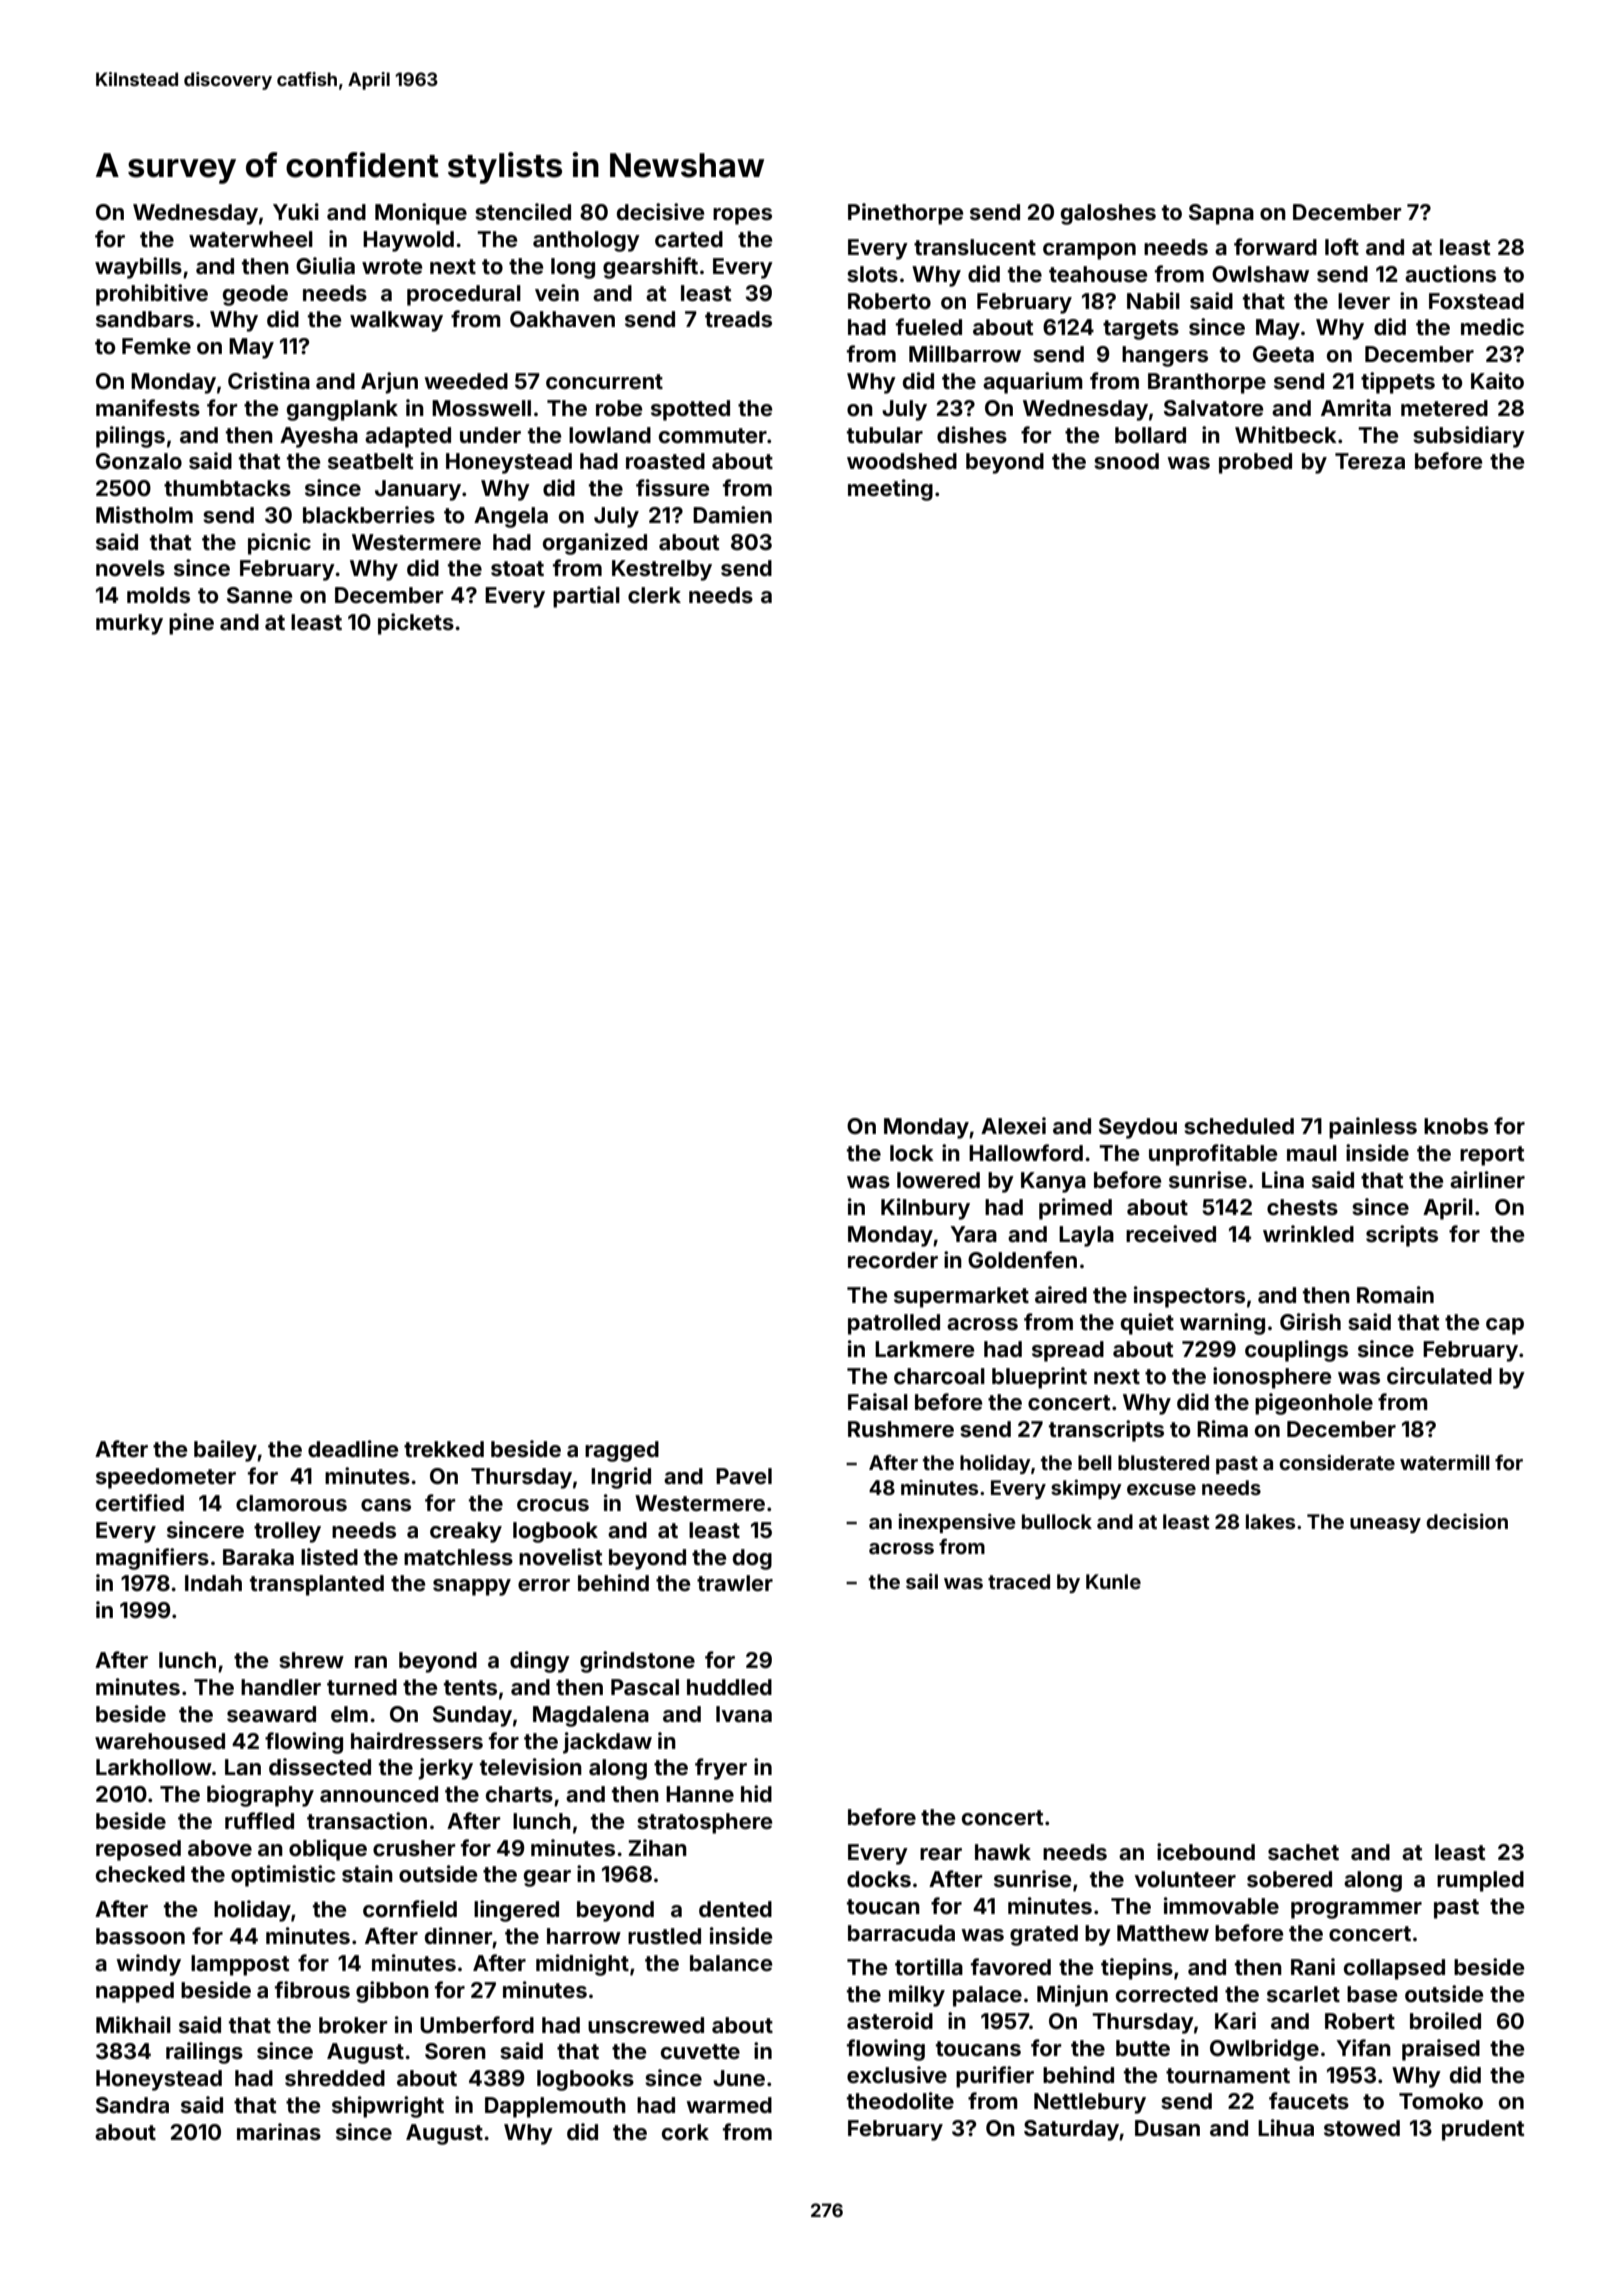  Describe the element at coordinates (1270, 1521) in the image. I see `lakes` at that location.
